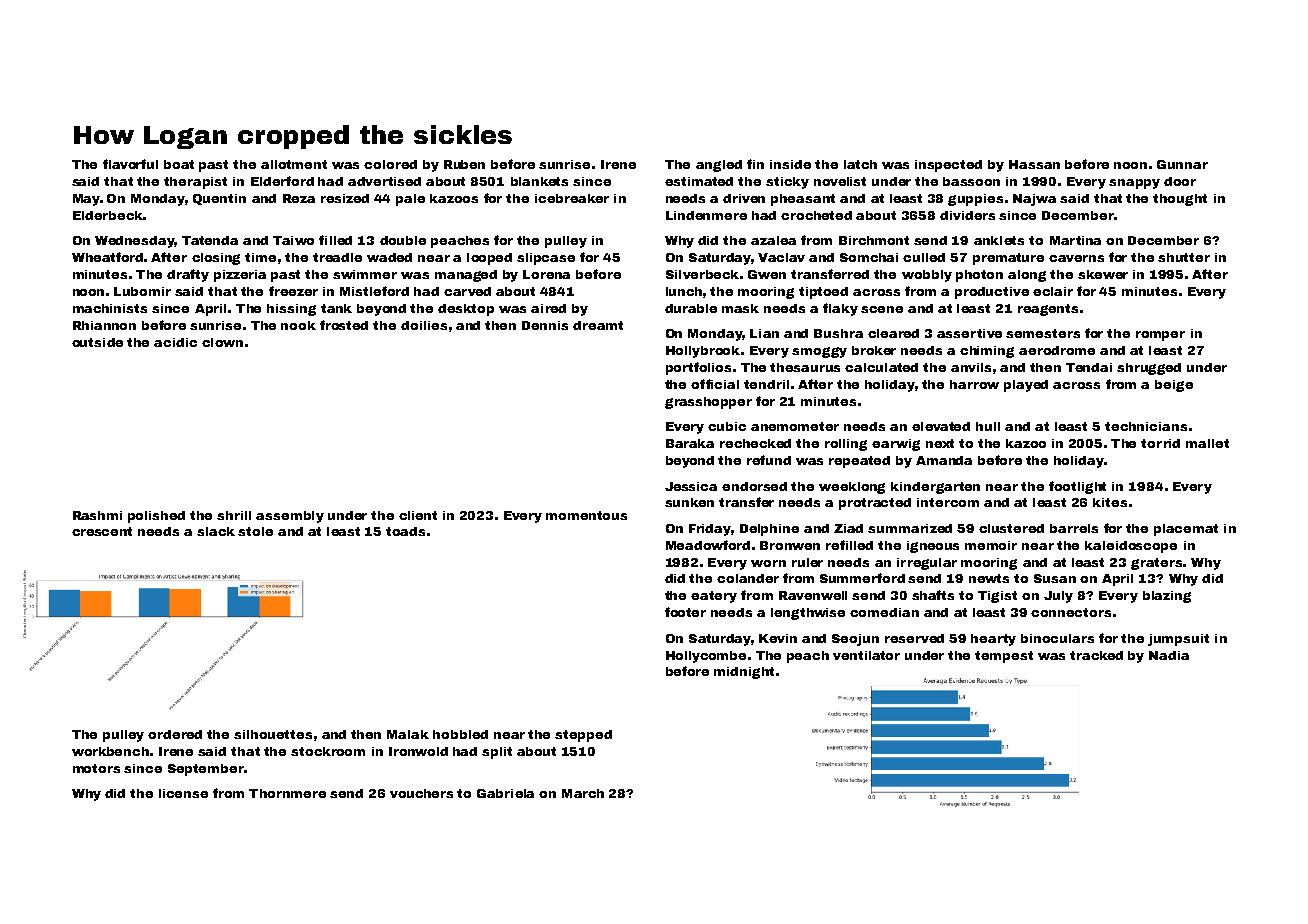 This document has width=1308, height=924. I want to click on clown, so click(222, 342).
